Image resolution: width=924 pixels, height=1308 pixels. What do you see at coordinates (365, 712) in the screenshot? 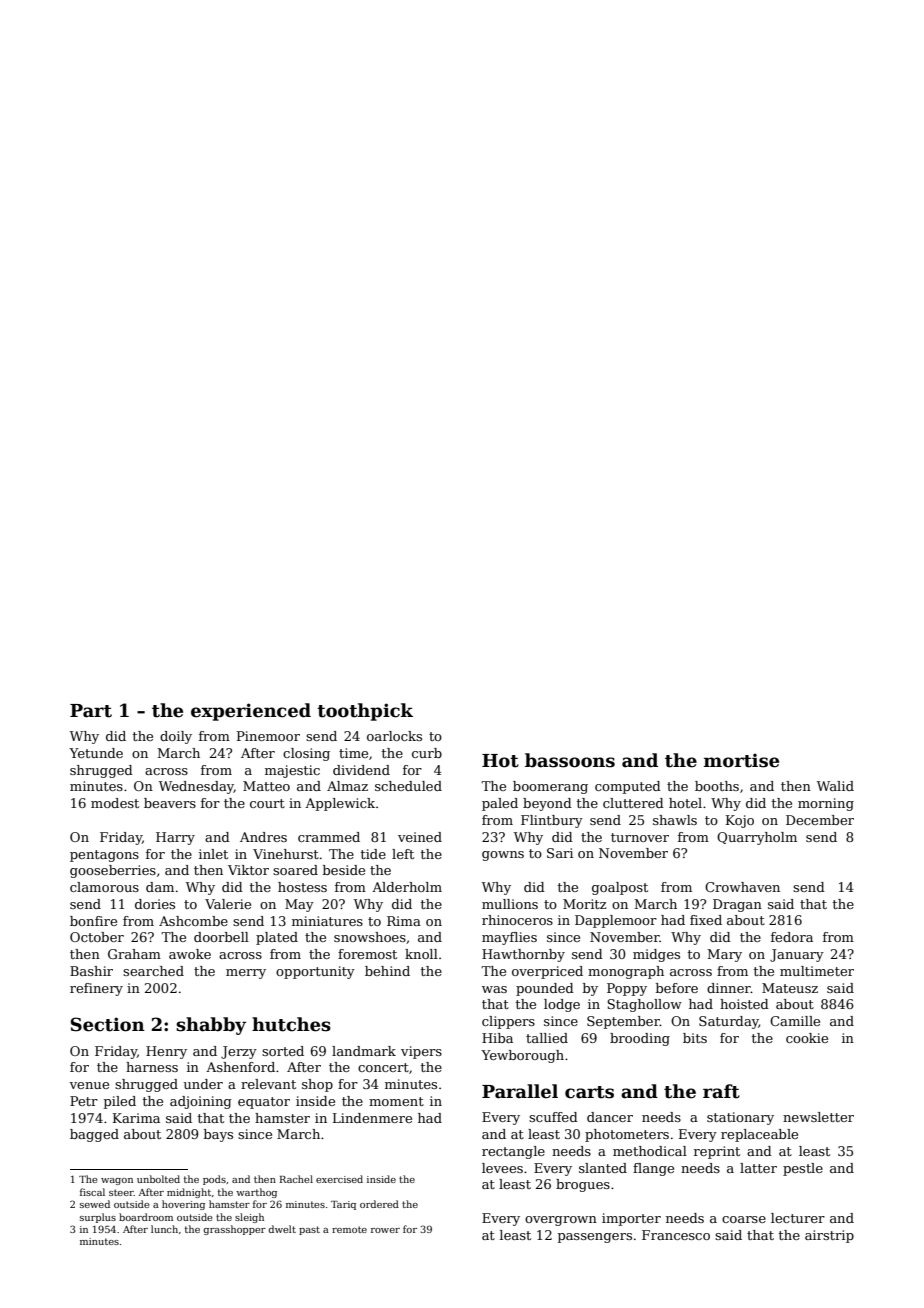
I see `toothpick` at bounding box center [365, 712].
